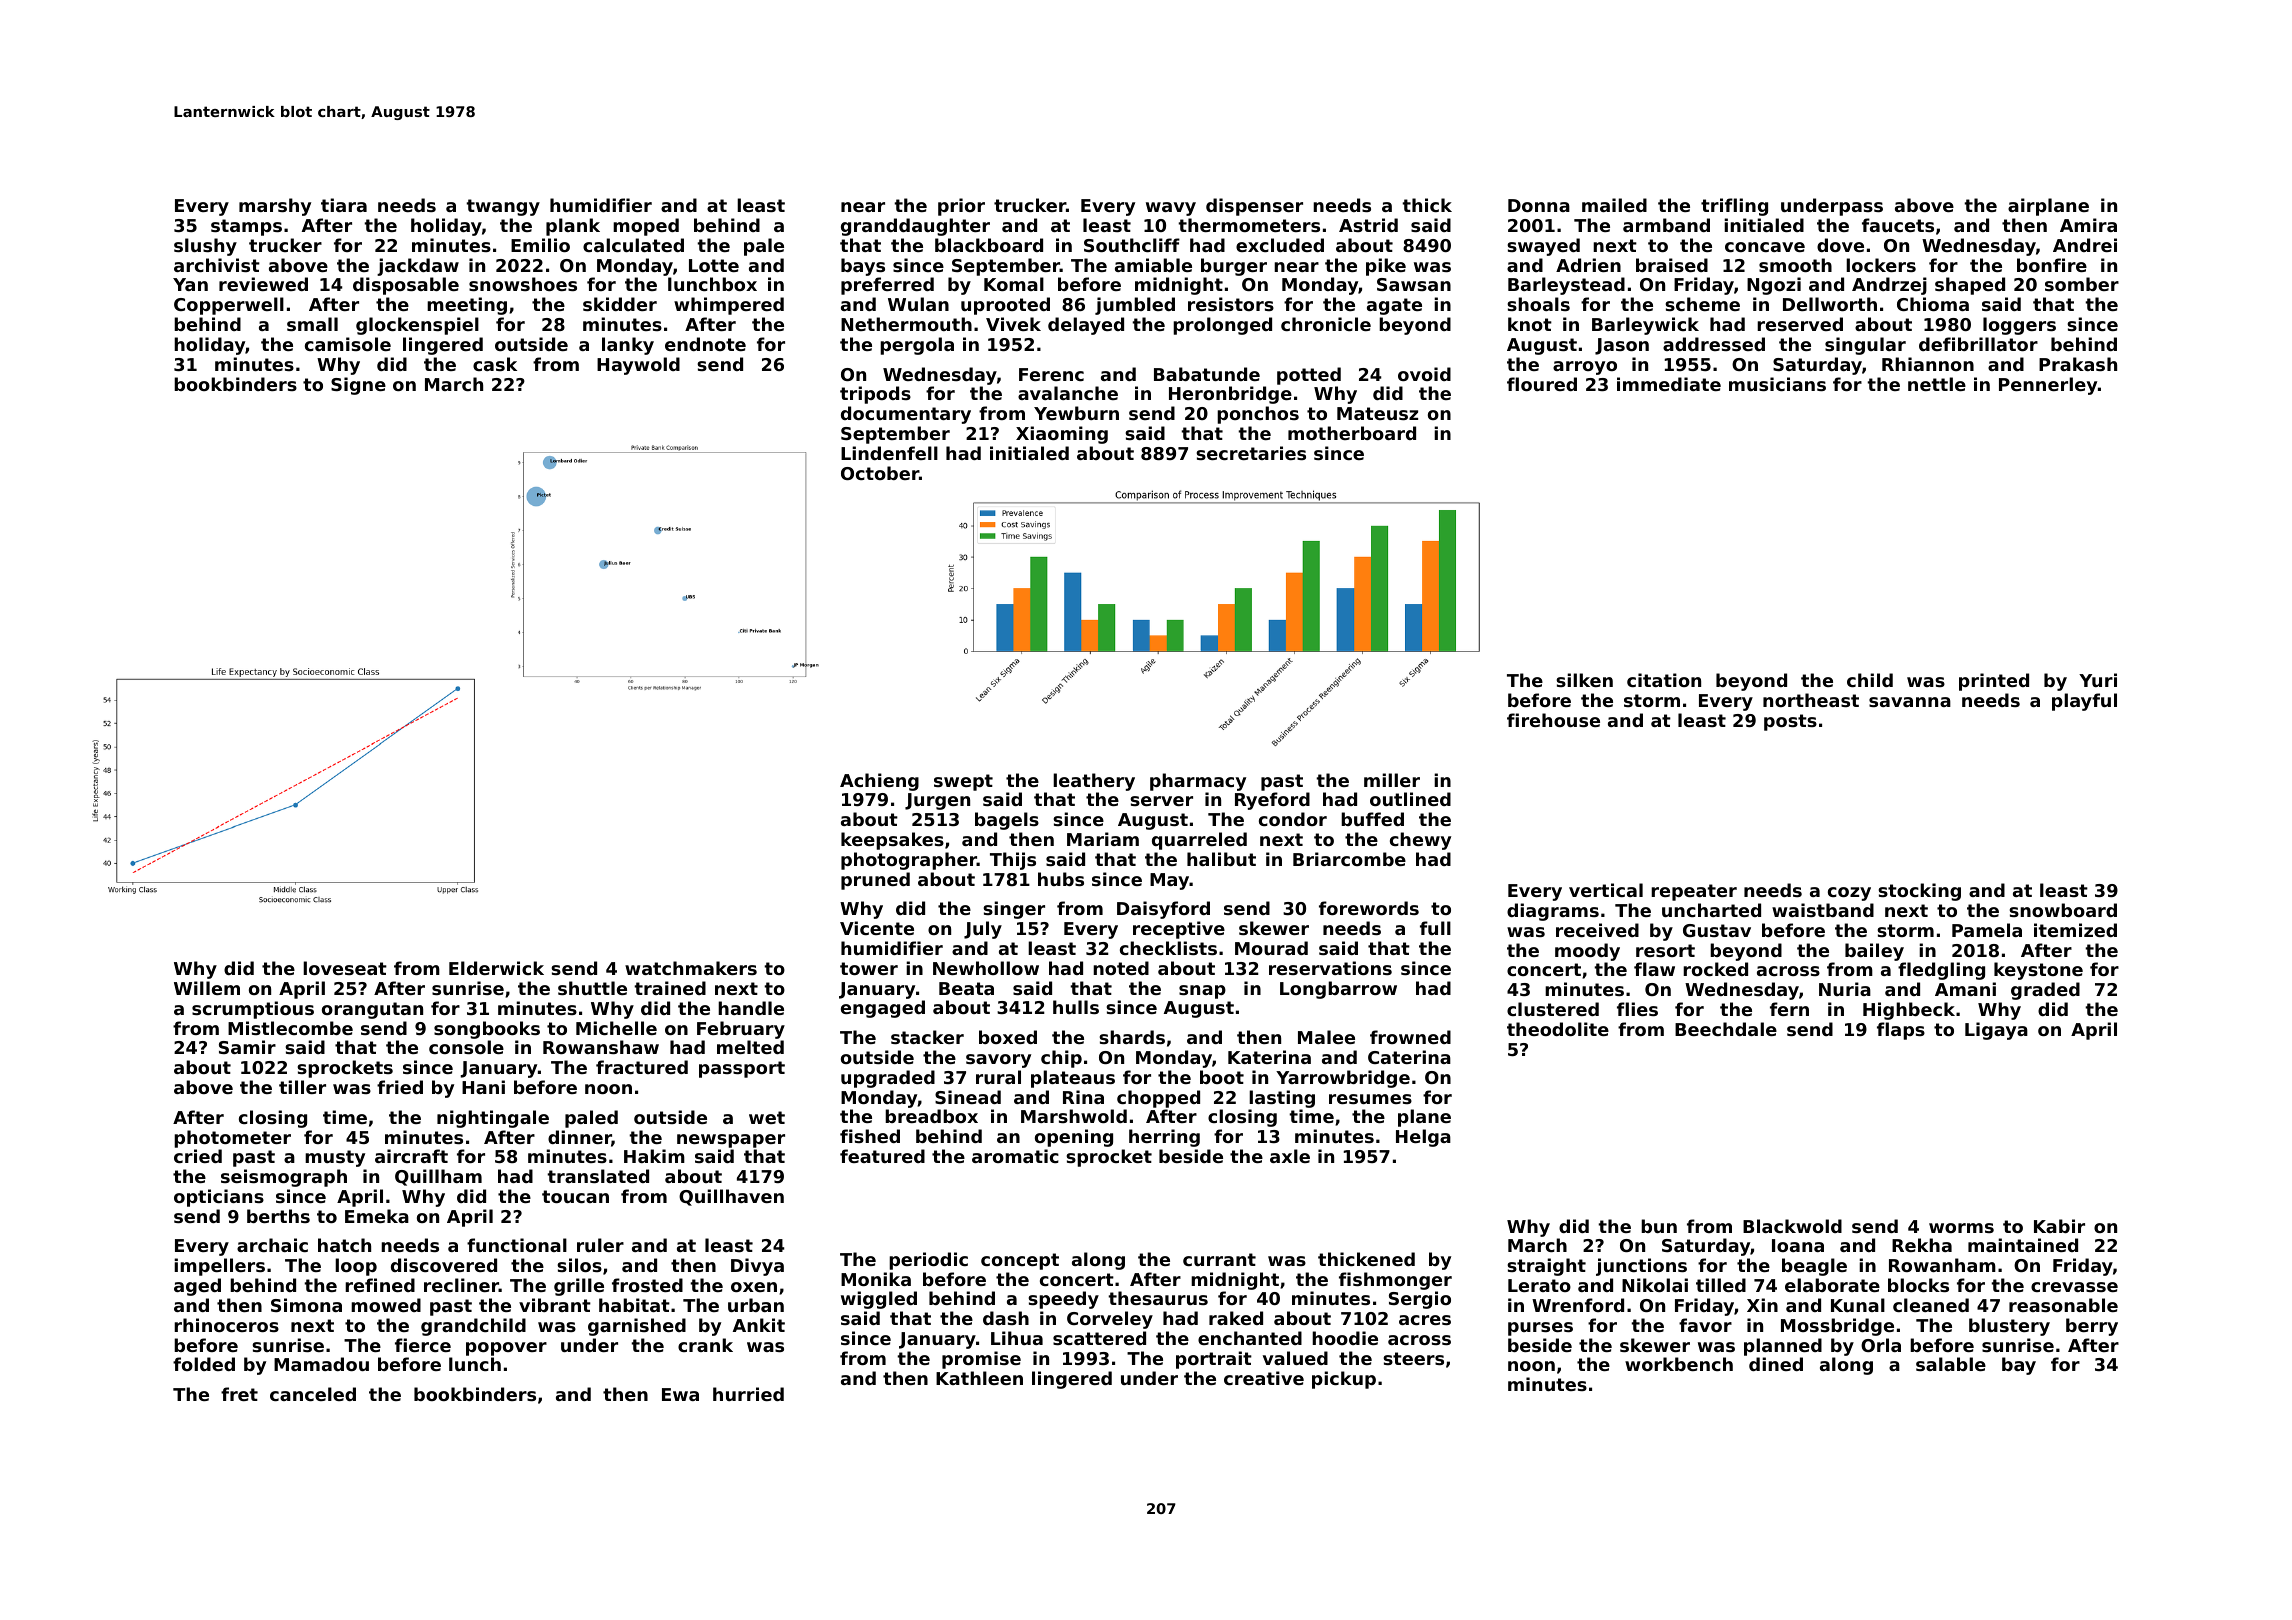 The image size is (2292, 1620). Describe the element at coordinates (1664, 680) in the page. I see `citation` at that location.
